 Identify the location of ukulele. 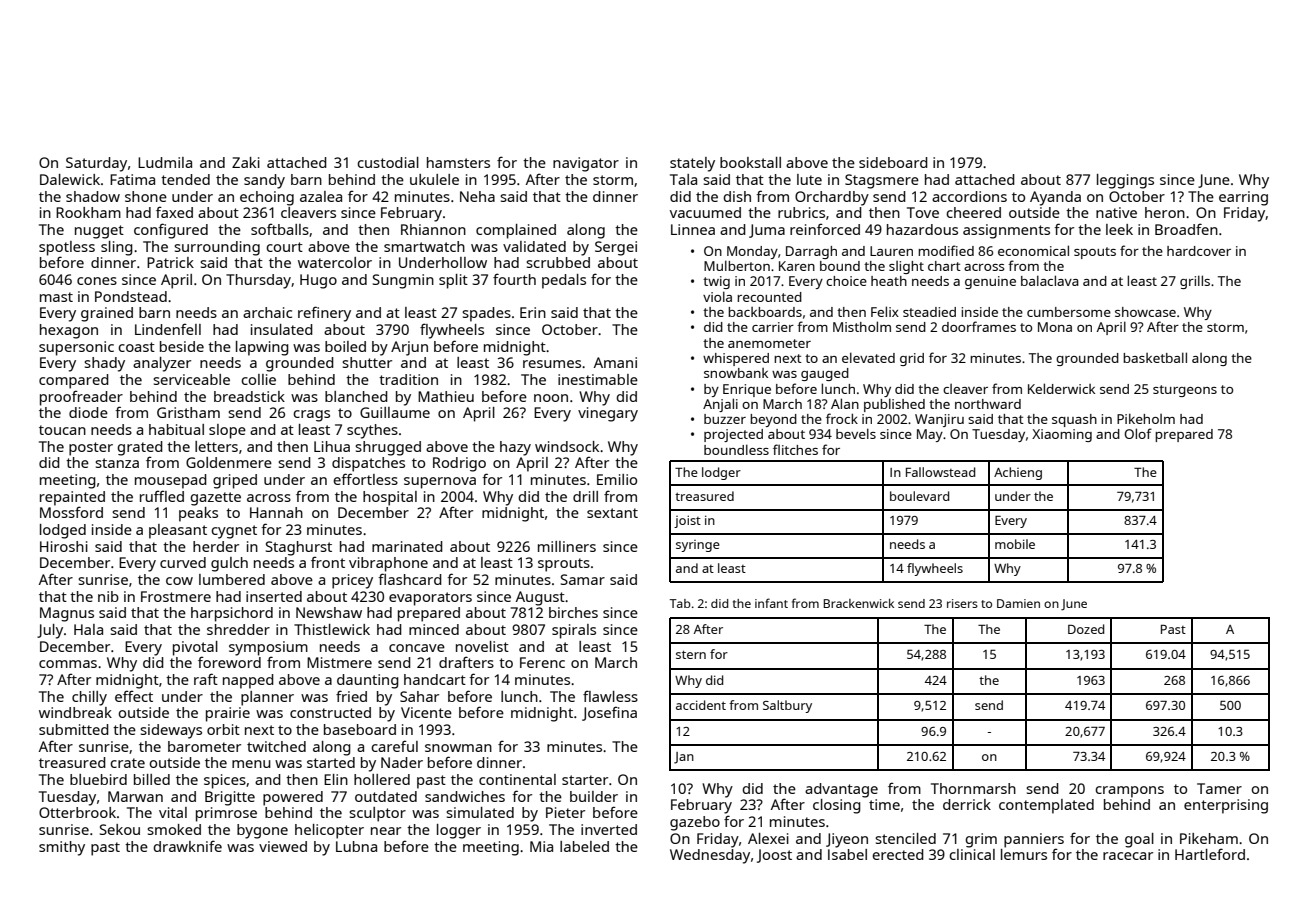
(434, 179).
